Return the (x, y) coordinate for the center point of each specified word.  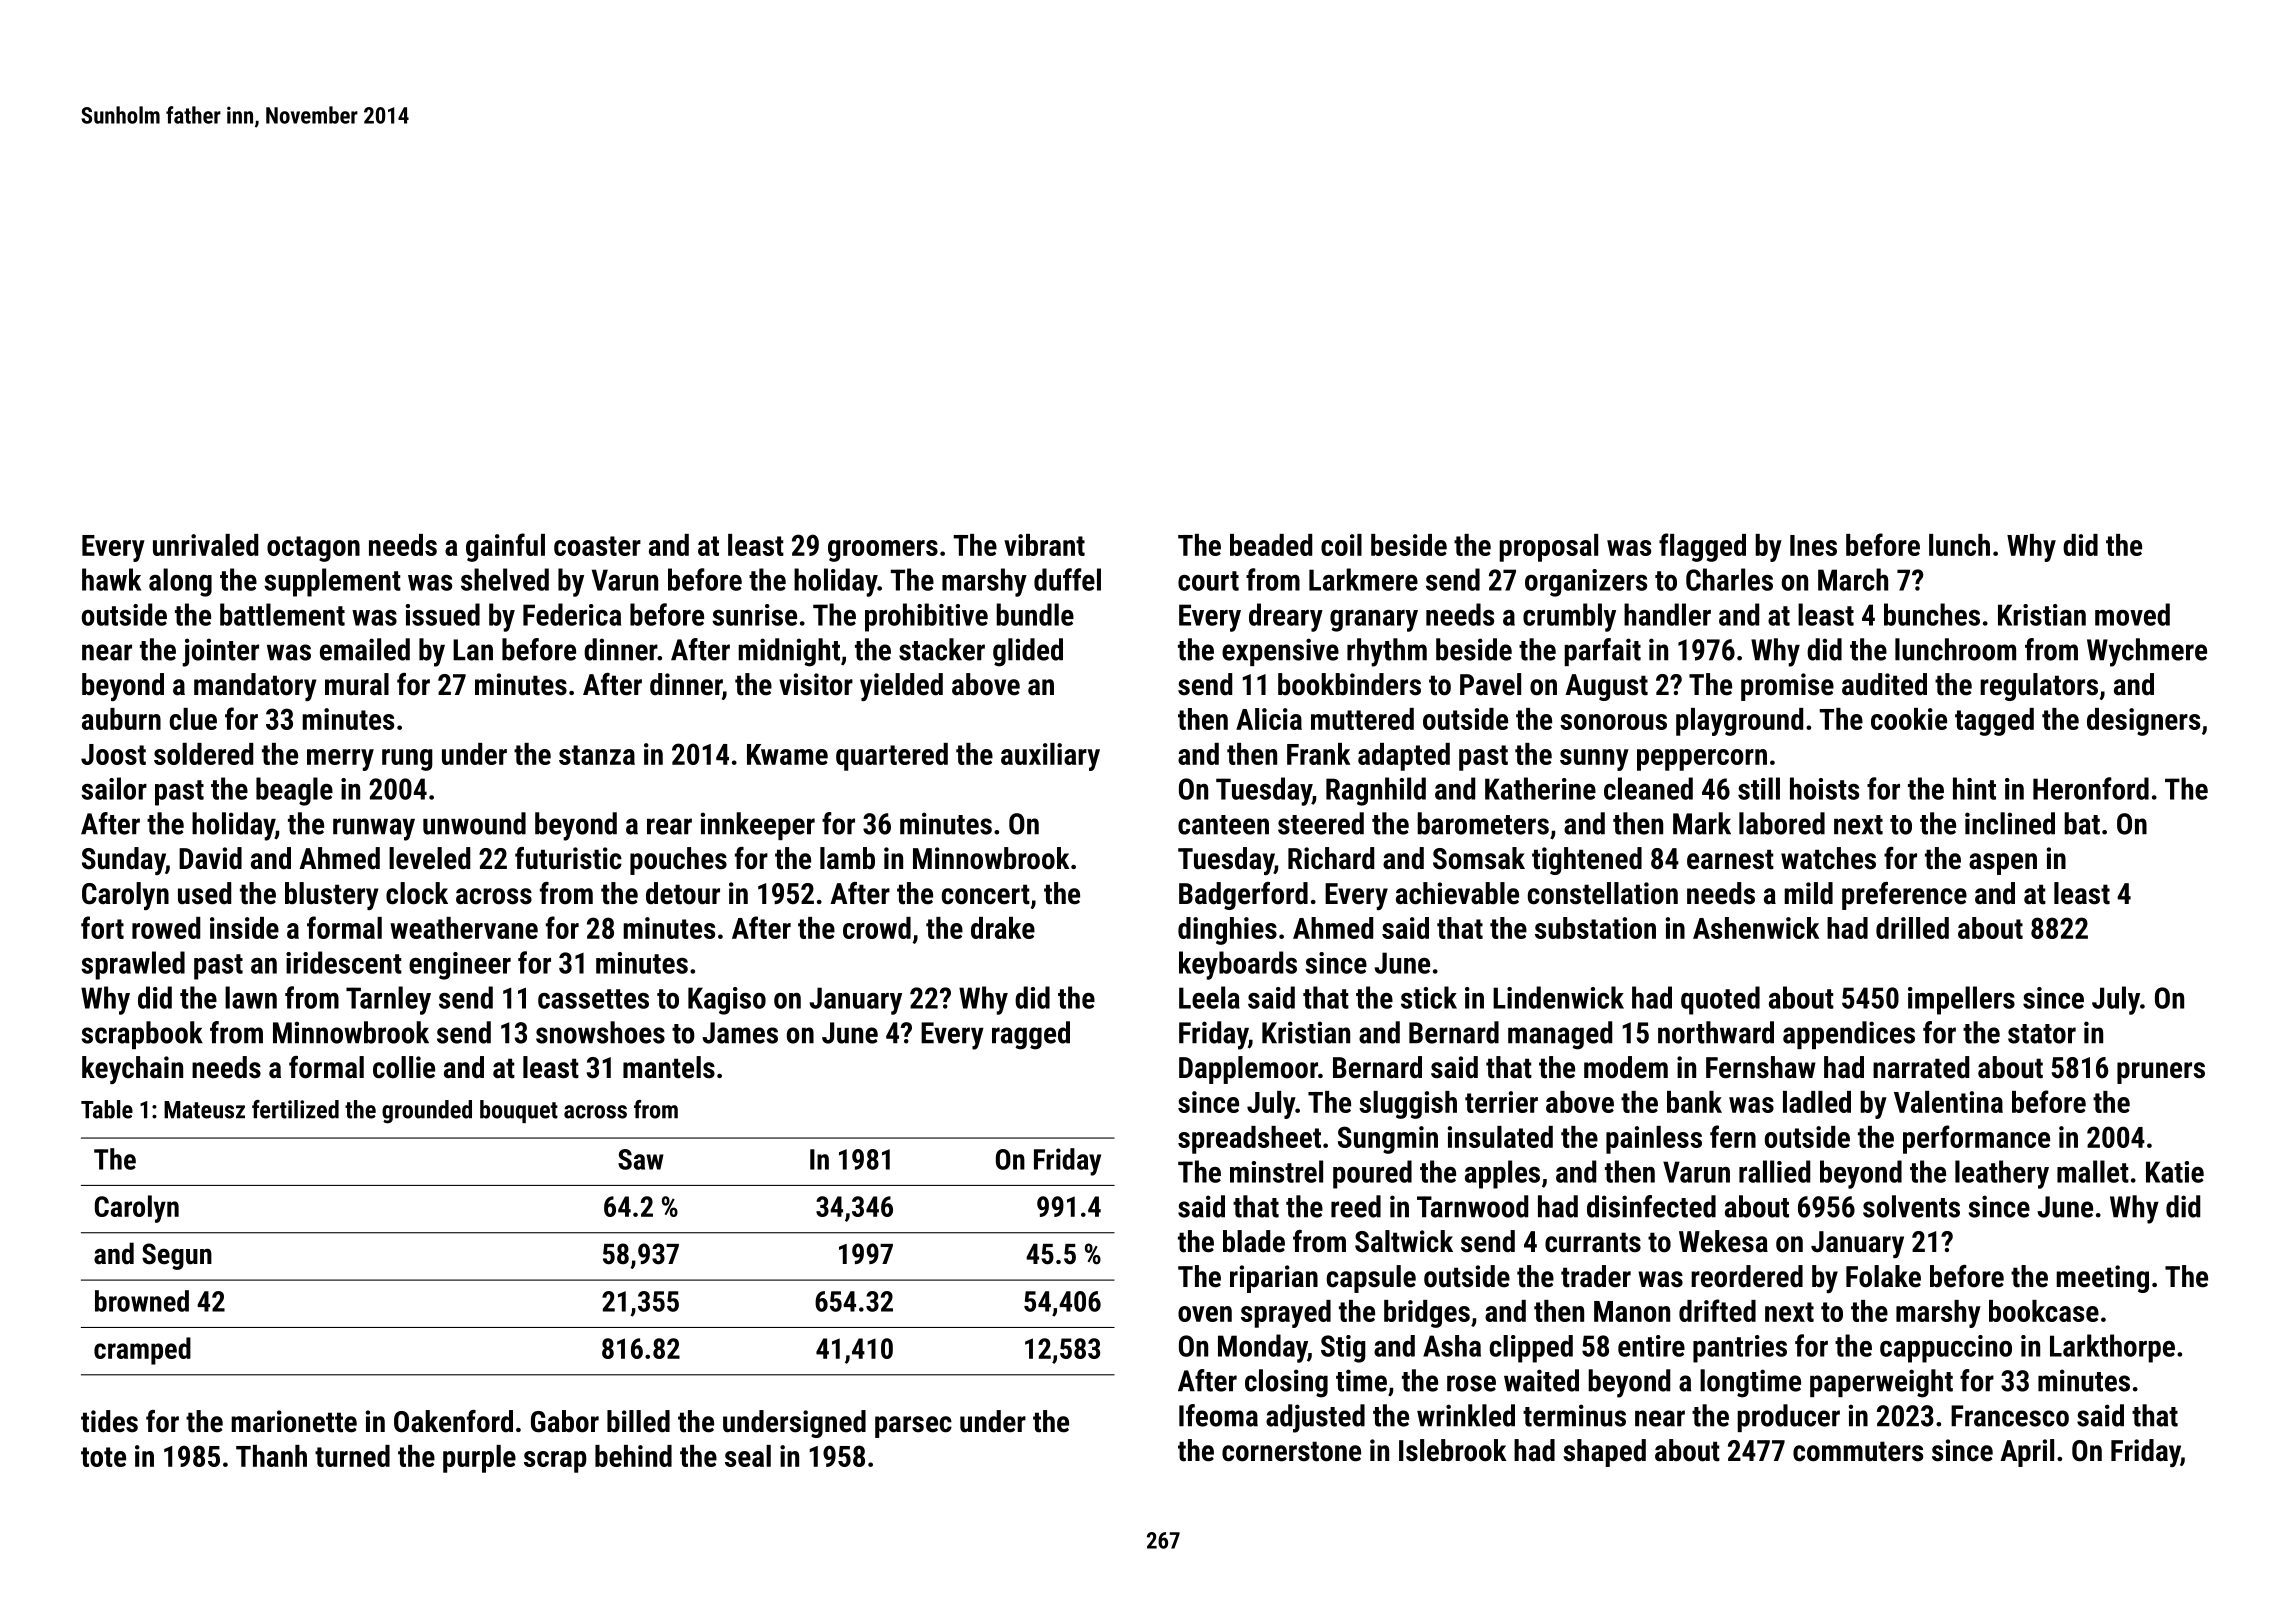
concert (986, 894)
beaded (1271, 545)
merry (340, 760)
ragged (1031, 1035)
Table (107, 1109)
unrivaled (205, 545)
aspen (2003, 864)
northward (1716, 1032)
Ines (1813, 545)
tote (103, 1457)
